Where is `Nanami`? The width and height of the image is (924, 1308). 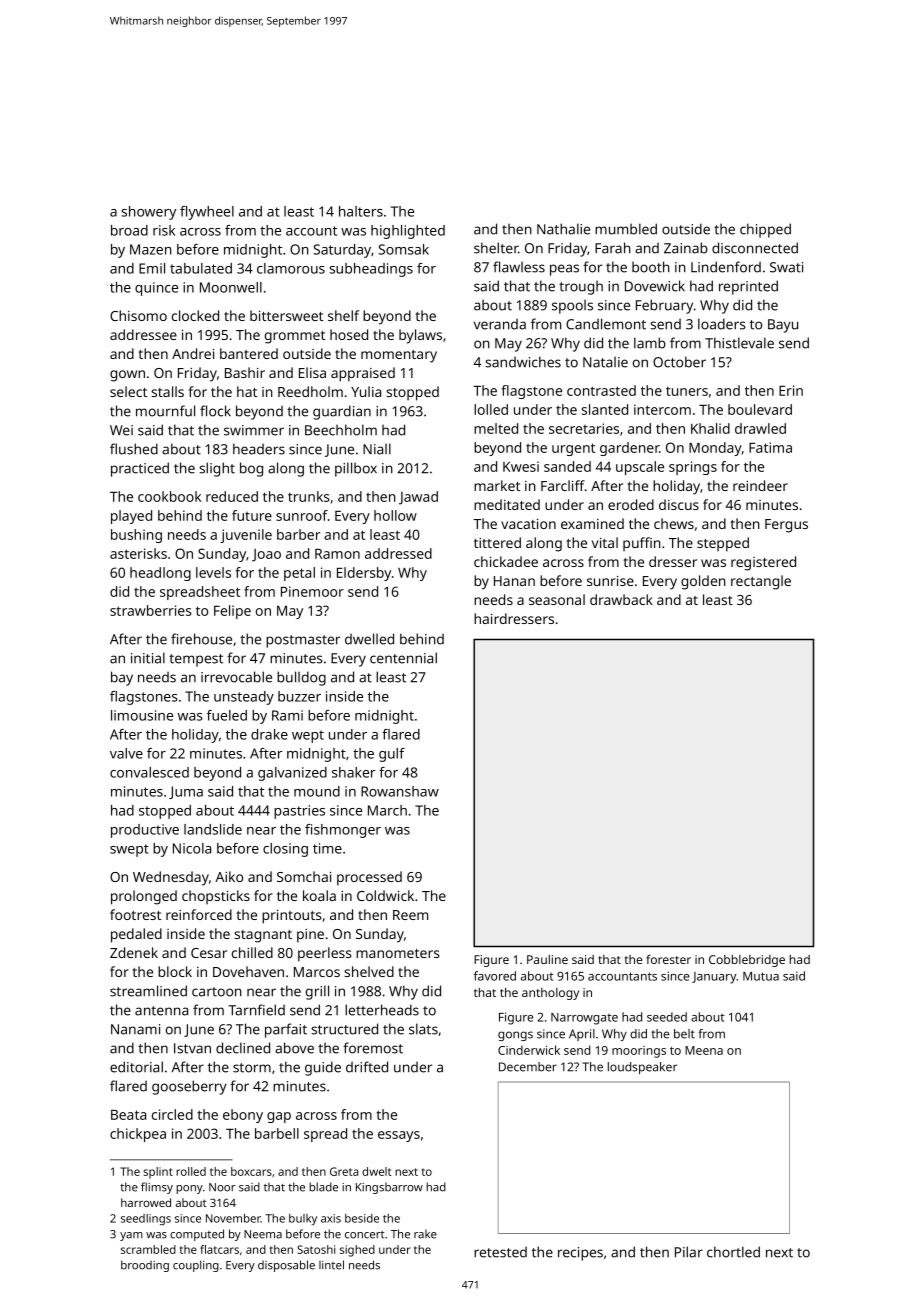
Nanami is located at coordinates (135, 1029).
